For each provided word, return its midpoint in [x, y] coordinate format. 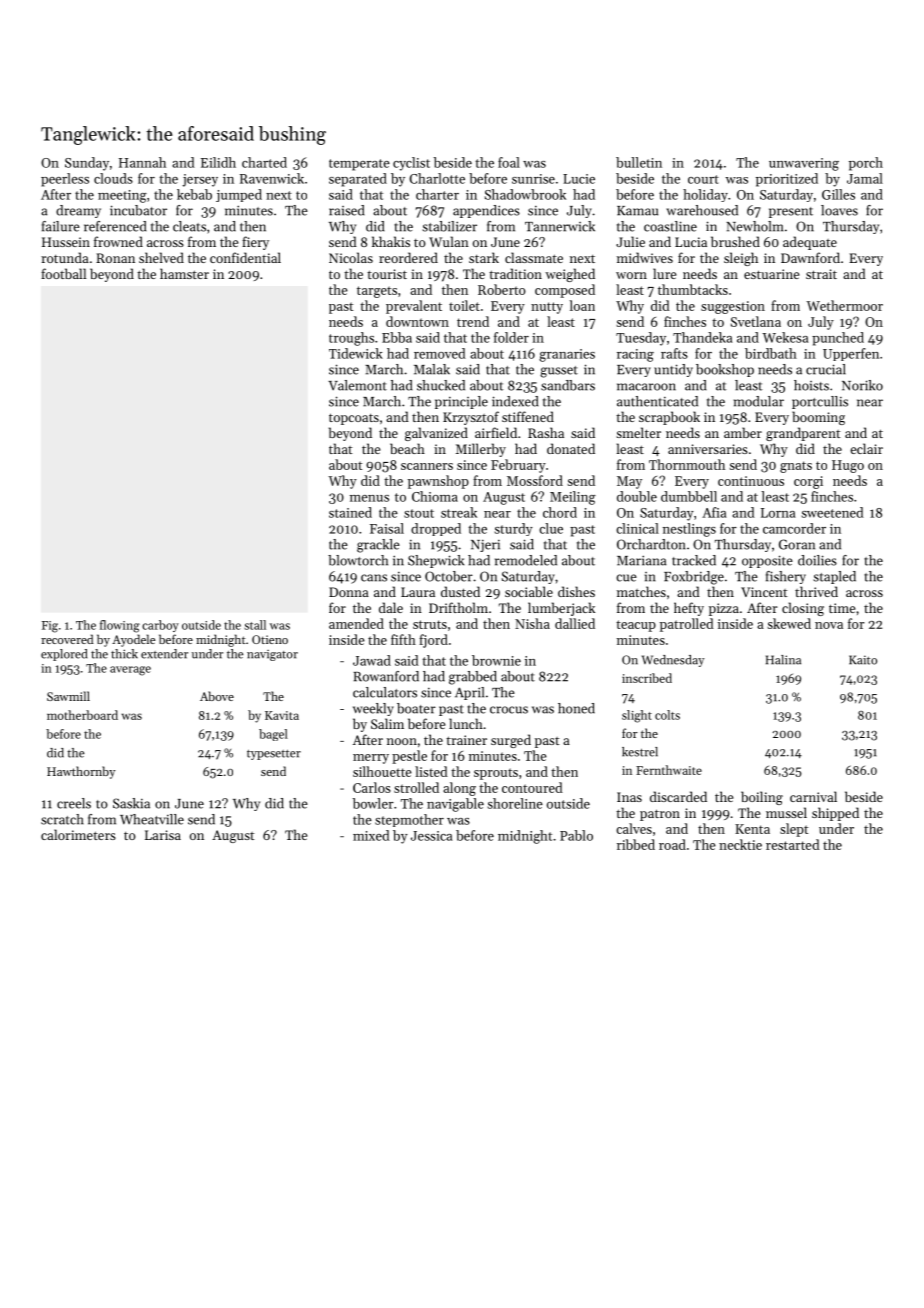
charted [264, 162]
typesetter [274, 755]
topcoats [354, 419]
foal [509, 162]
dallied [575, 623]
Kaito [863, 660]
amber [743, 432]
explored [64, 655]
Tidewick [356, 353]
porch [866, 164]
